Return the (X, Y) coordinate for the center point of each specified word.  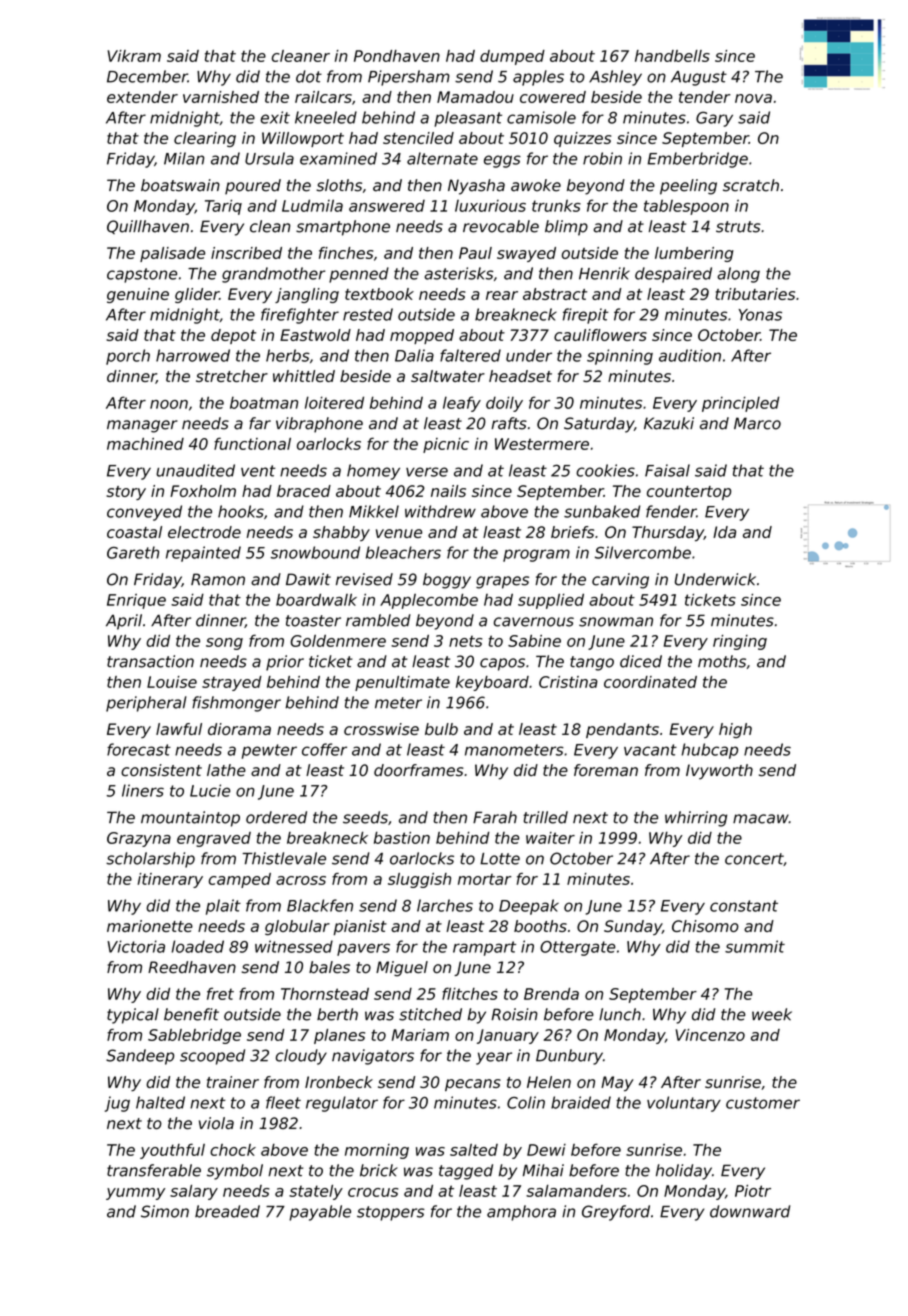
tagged (466, 1172)
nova (753, 98)
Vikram (134, 56)
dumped (512, 57)
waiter (550, 838)
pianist (360, 927)
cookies (605, 470)
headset (520, 376)
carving (620, 581)
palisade (172, 254)
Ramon (218, 579)
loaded (198, 946)
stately (316, 1192)
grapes (502, 582)
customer (763, 1103)
